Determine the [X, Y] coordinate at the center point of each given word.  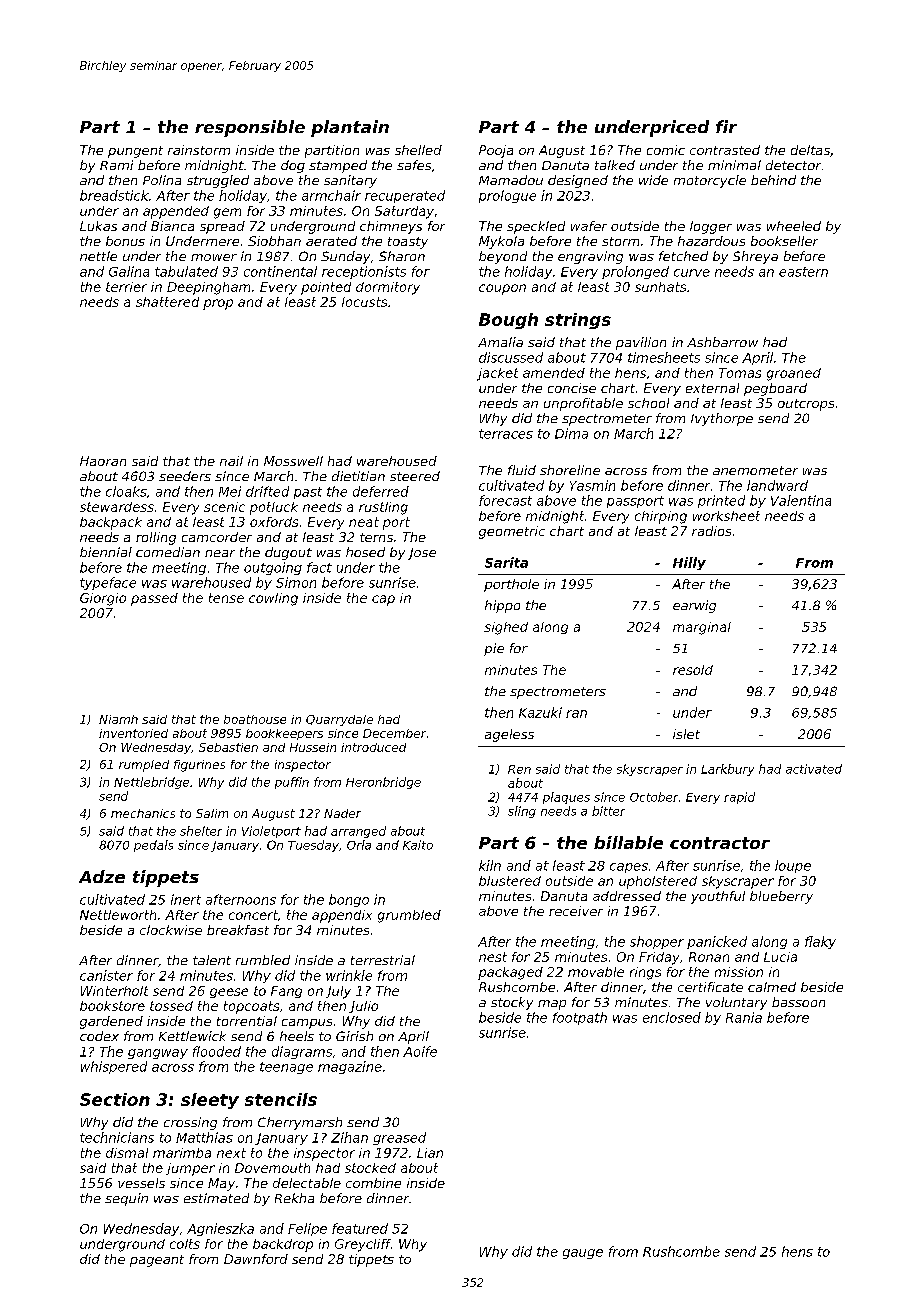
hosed [365, 552]
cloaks [126, 491]
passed [154, 599]
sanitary [350, 181]
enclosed [672, 1017]
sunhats [660, 287]
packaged [510, 973]
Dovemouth [272, 1168]
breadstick [114, 195]
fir [726, 126]
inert [186, 899]
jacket [497, 374]
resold [693, 670]
